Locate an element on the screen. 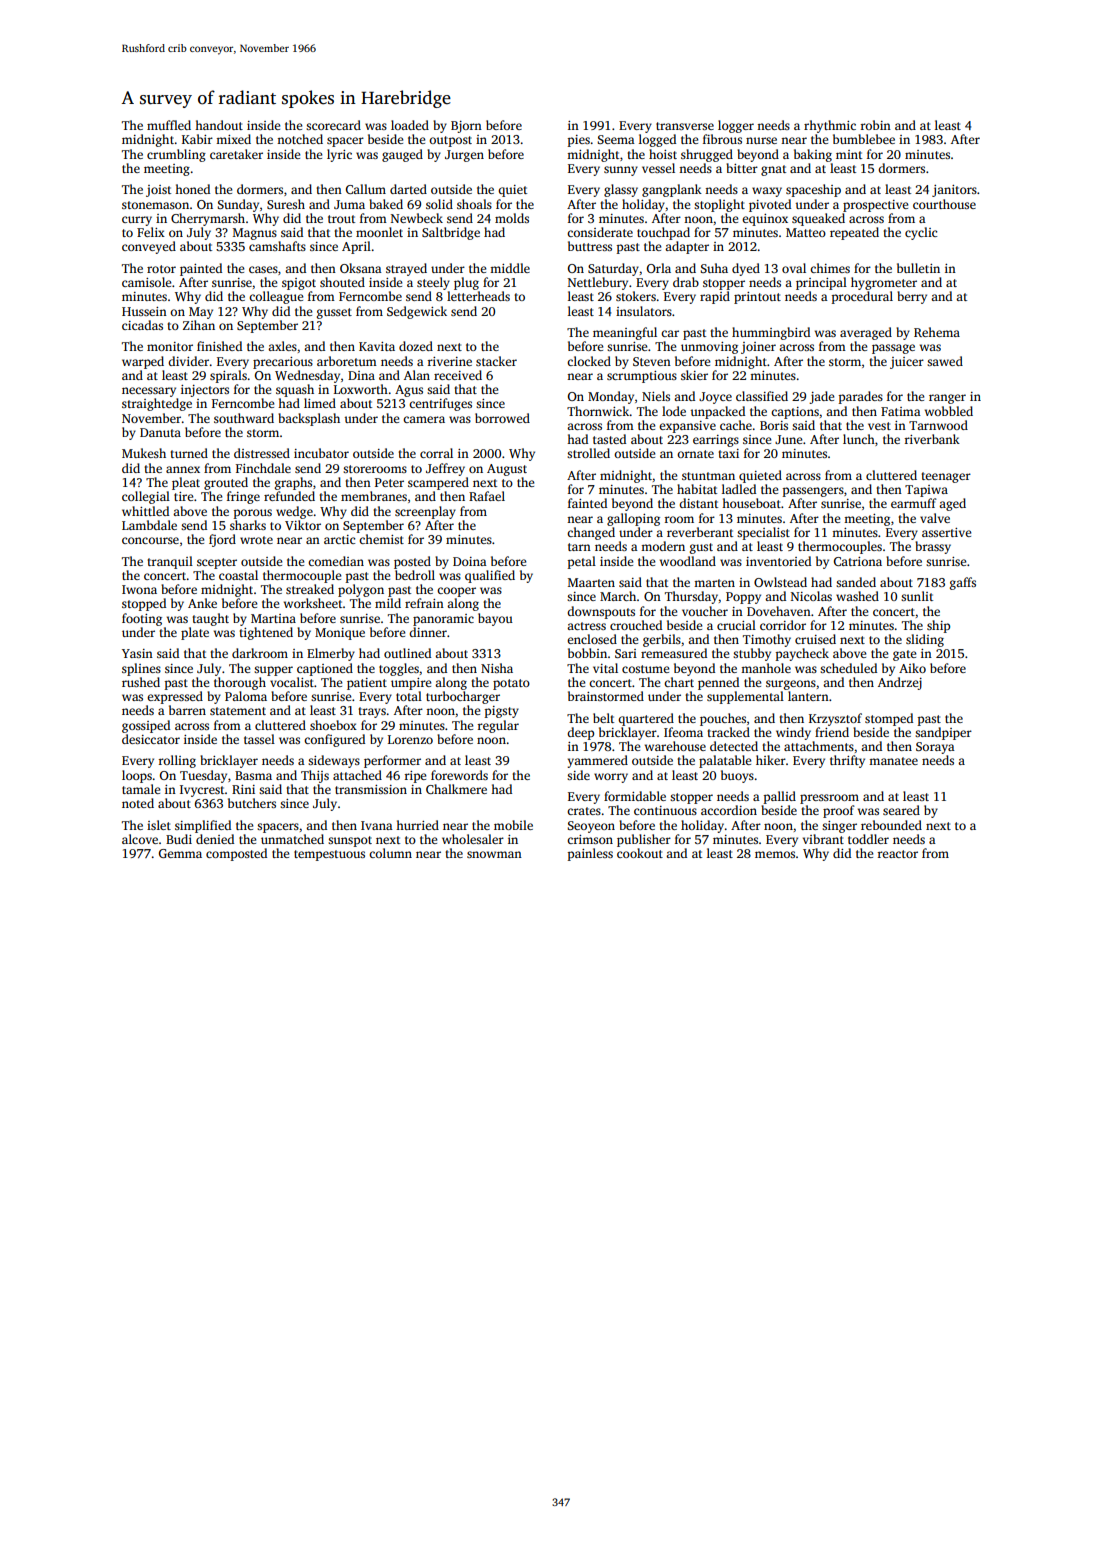 The height and width of the screenshot is (1561, 1104). hygrometer is located at coordinates (884, 283).
